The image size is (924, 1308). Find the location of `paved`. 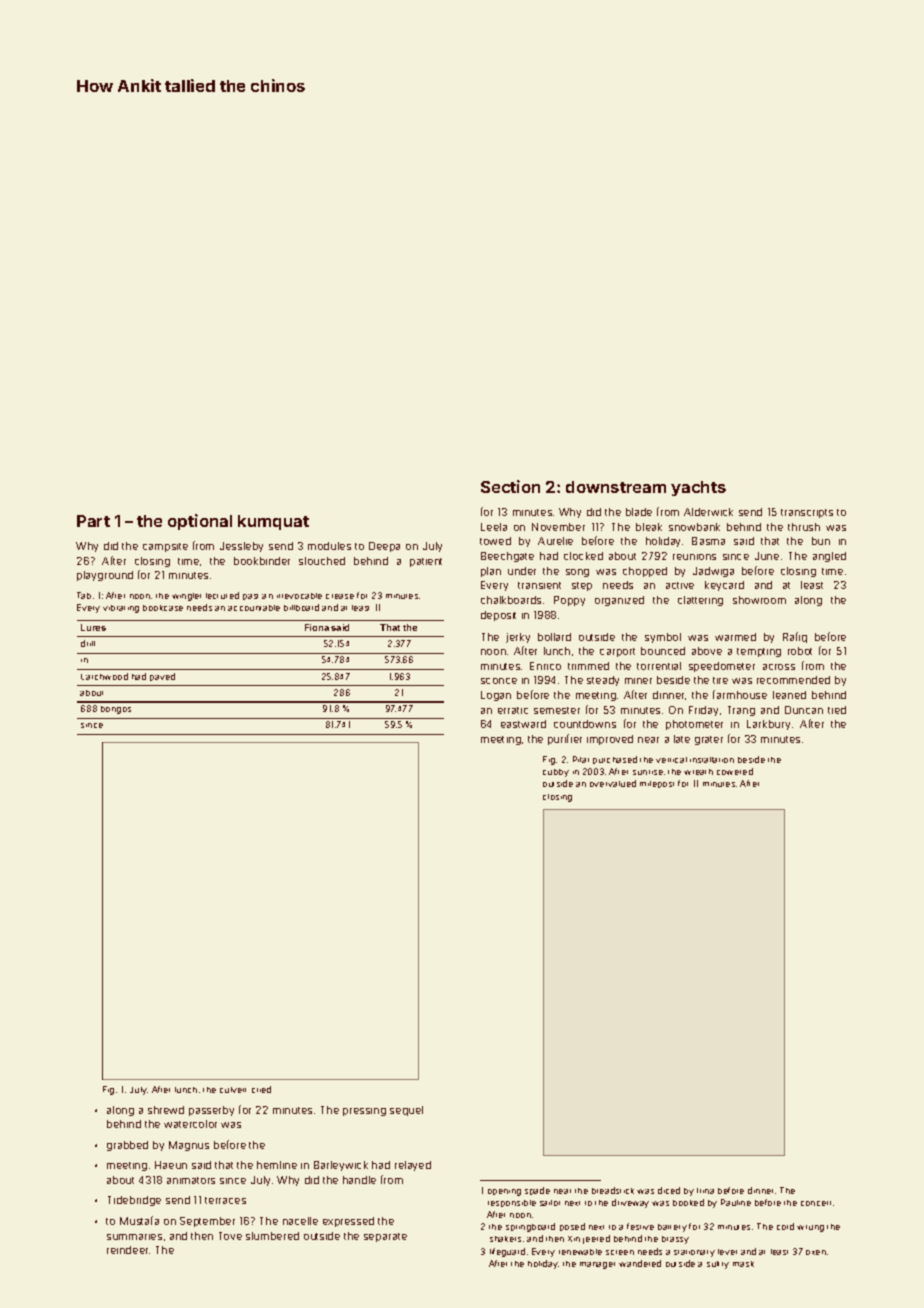

paved is located at coordinates (162, 677).
